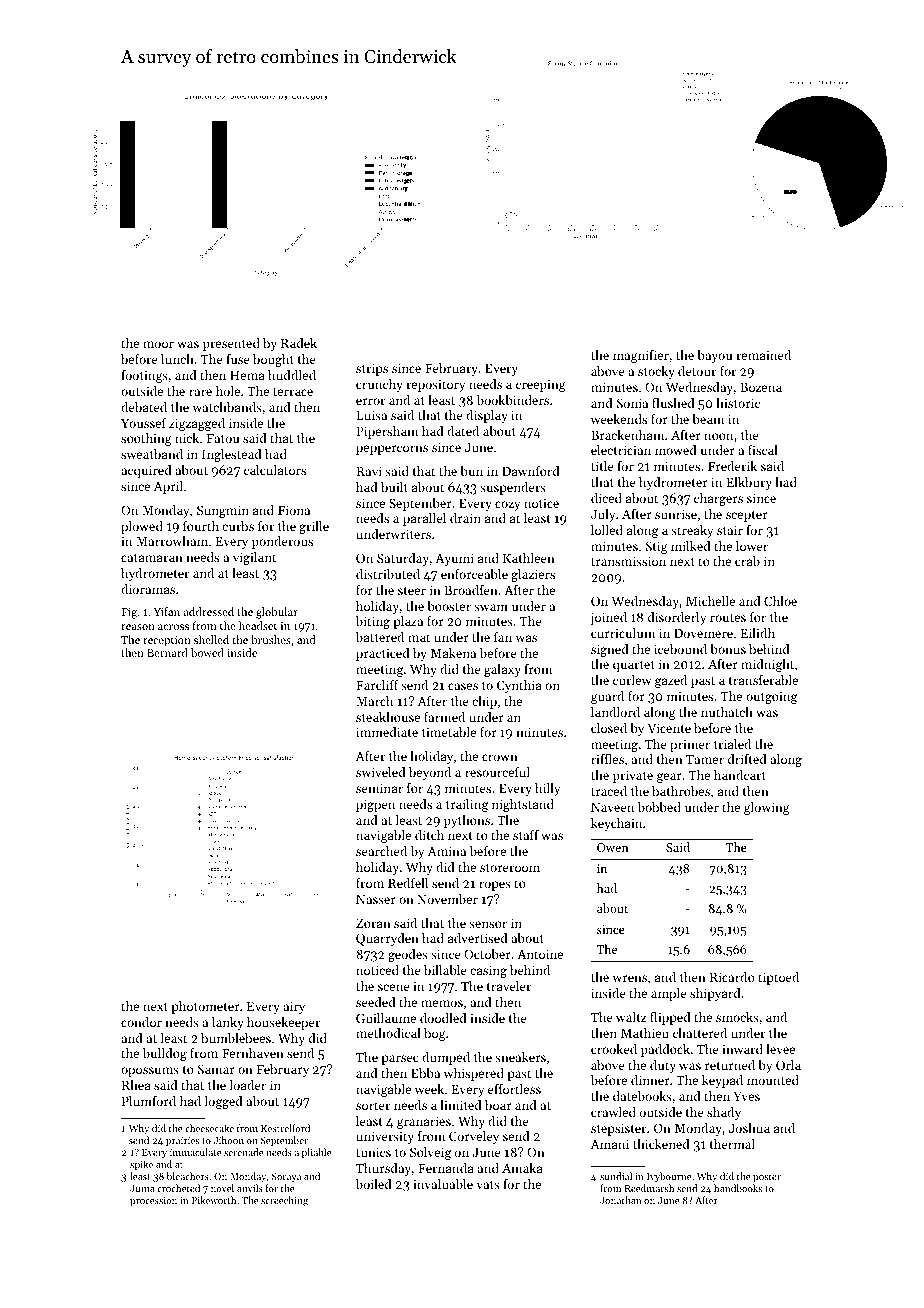 This page has height=1308, width=924. Describe the element at coordinates (613, 847) in the page. I see `Owen` at that location.
